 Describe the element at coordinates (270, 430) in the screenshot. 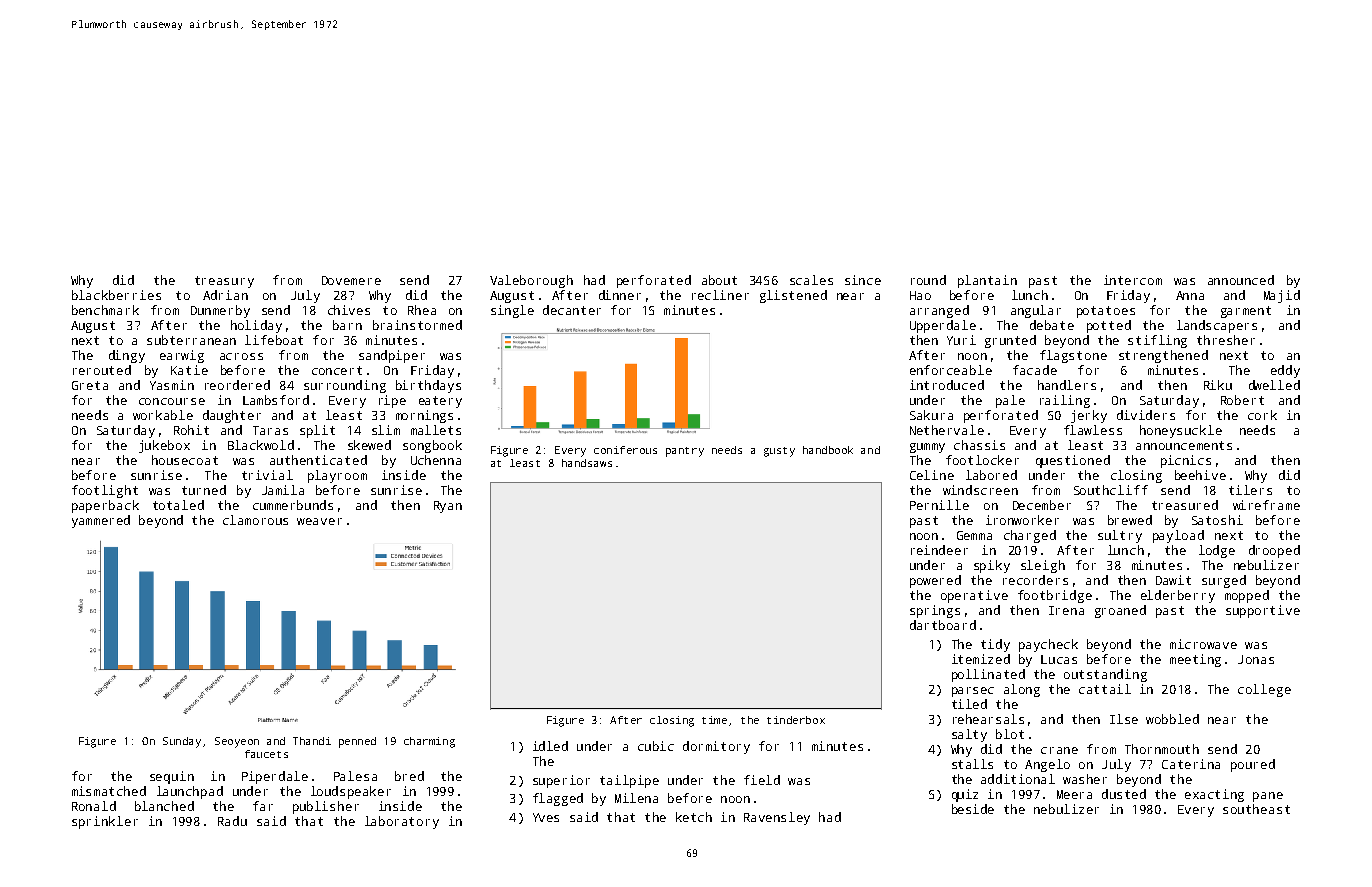

I see `Taras` at that location.
